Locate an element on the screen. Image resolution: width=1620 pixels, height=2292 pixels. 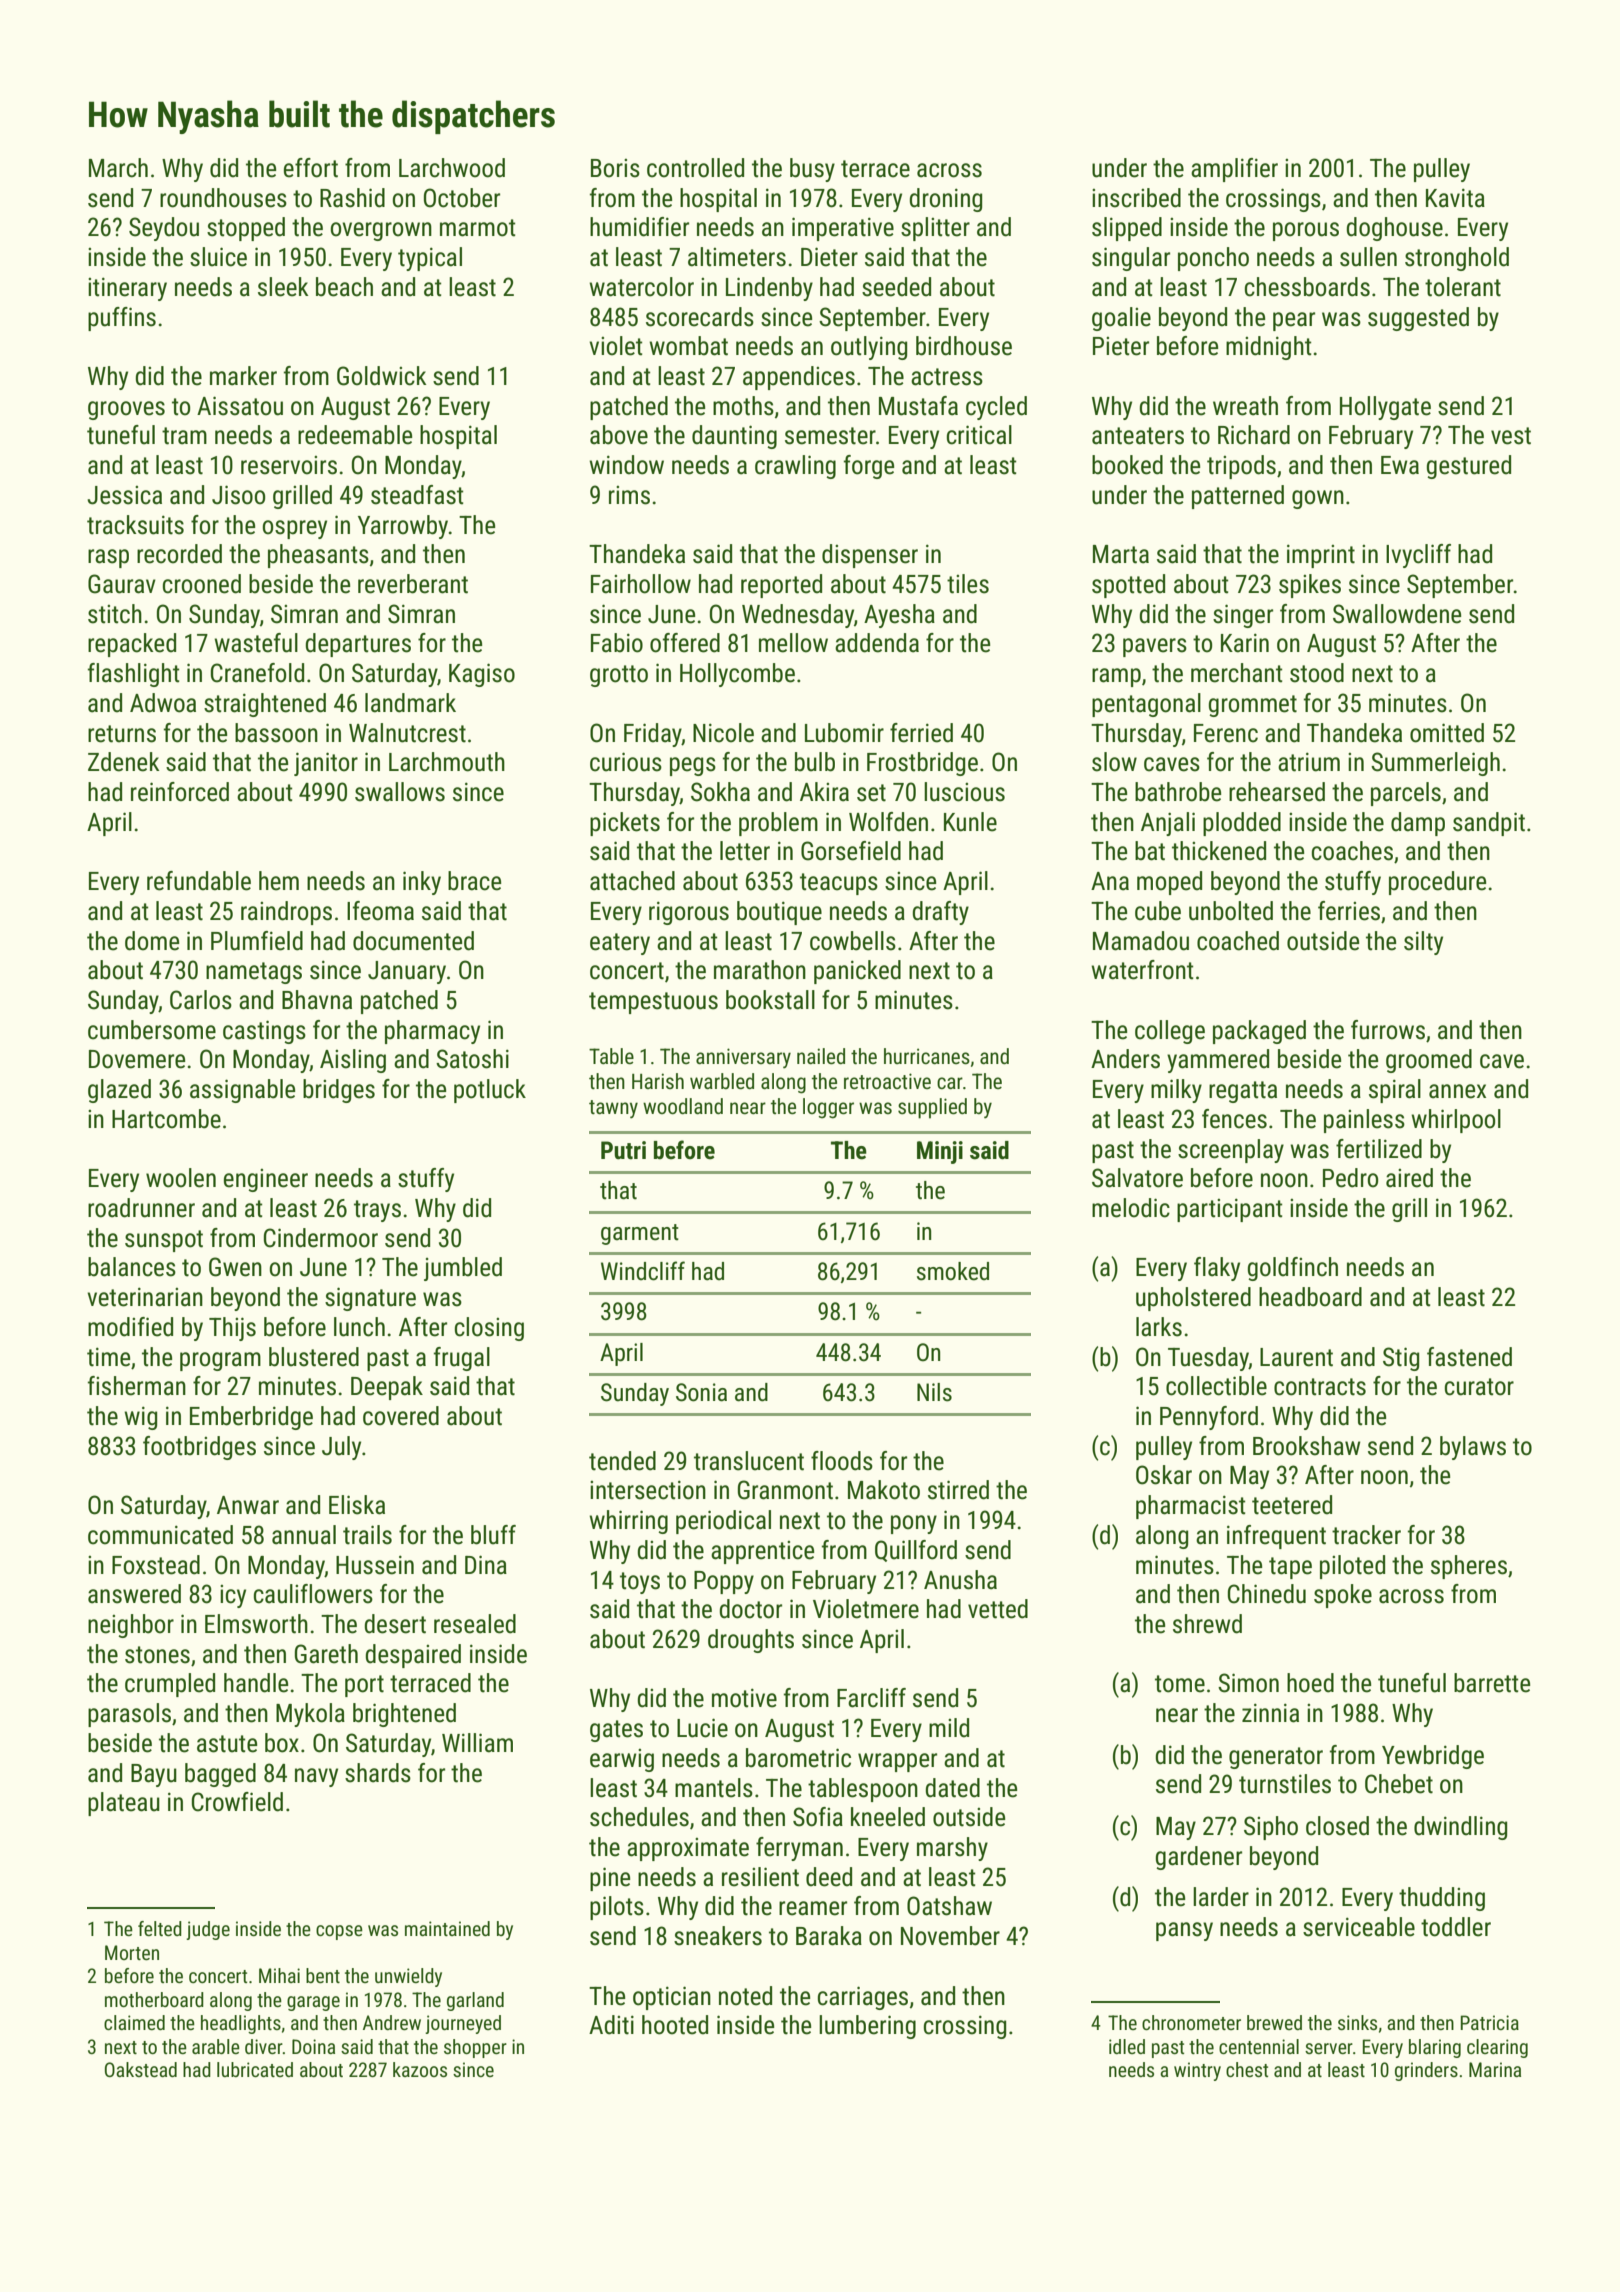
Pennyford is located at coordinates (1209, 1418).
